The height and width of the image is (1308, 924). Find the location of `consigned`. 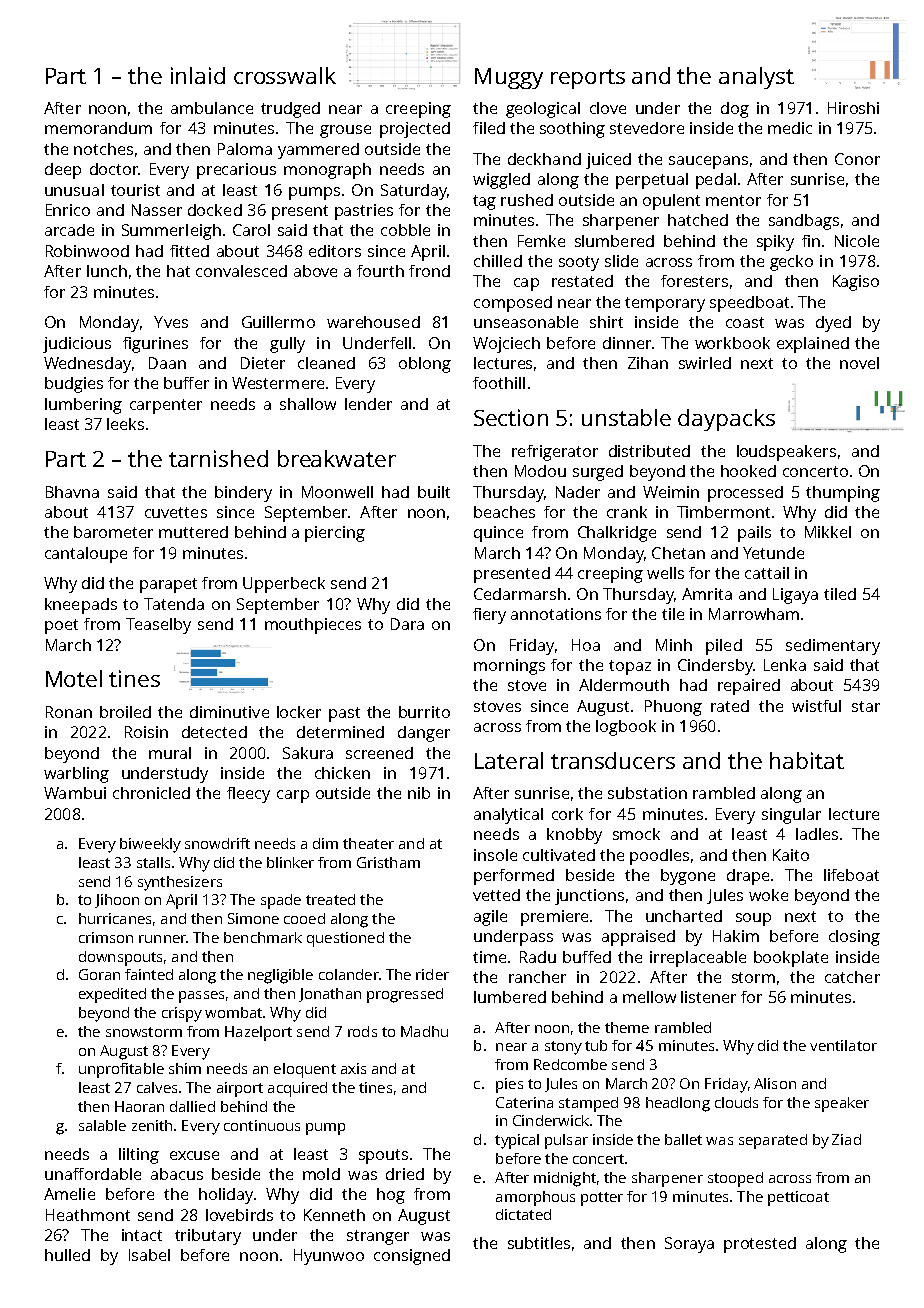

consigned is located at coordinates (412, 1257).
